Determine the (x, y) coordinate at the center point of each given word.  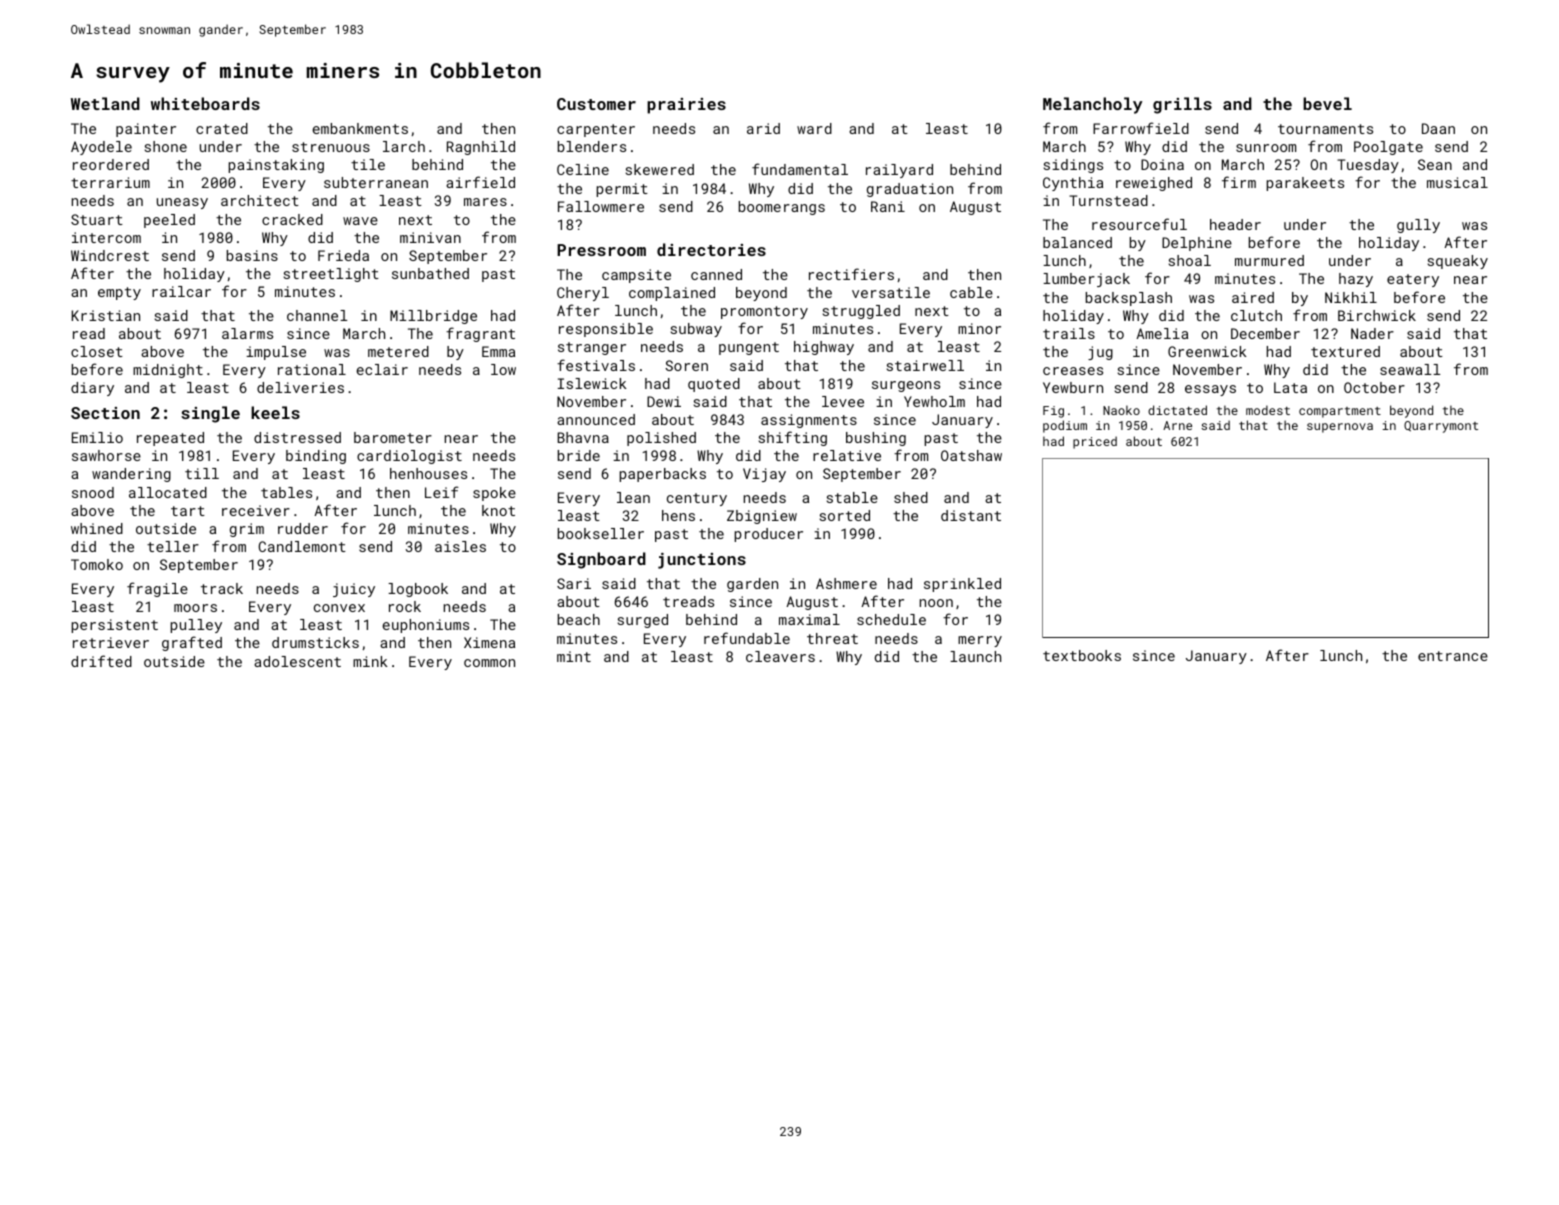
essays (1210, 390)
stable (852, 497)
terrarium (110, 182)
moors (195, 608)
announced (596, 419)
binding (316, 457)
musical (1457, 182)
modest (1268, 410)
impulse (276, 353)
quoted (714, 385)
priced (1095, 442)
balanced (1077, 242)
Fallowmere (601, 206)
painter (146, 130)
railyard (899, 171)
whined (97, 528)
